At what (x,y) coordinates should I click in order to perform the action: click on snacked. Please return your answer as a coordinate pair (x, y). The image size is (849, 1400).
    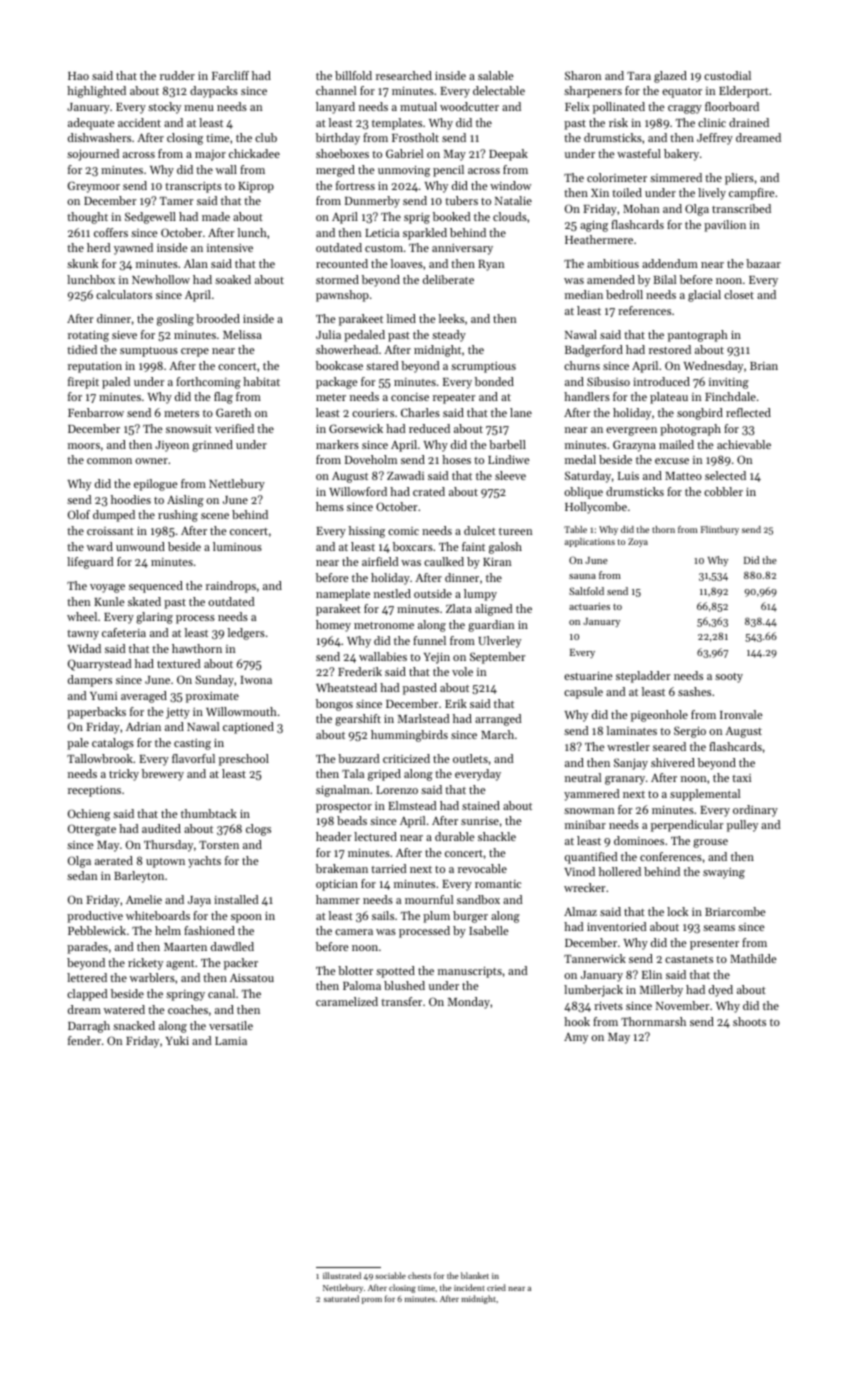
    Looking at the image, I should click on (134, 1025).
